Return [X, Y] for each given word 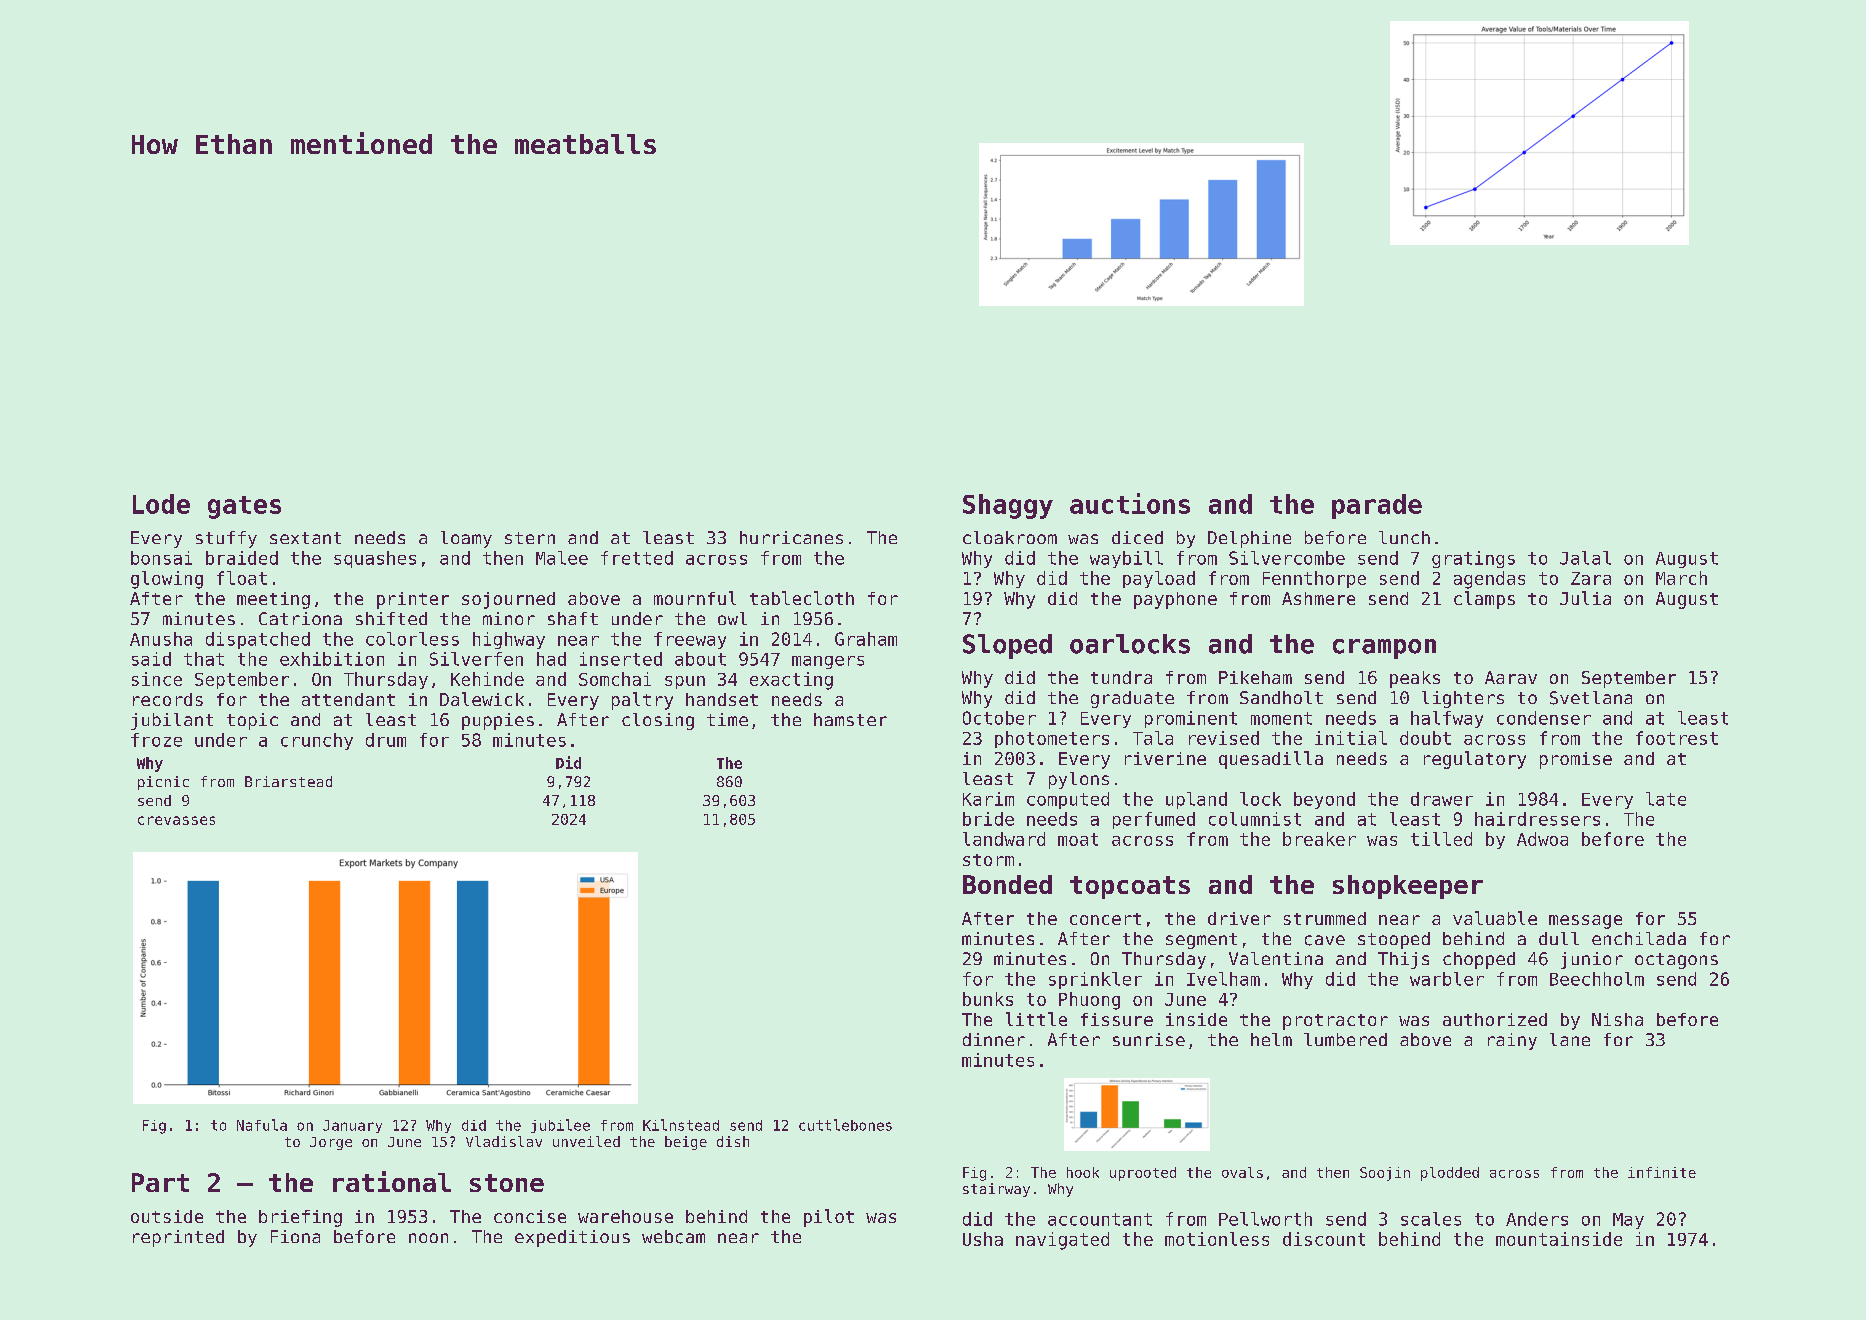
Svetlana [1591, 698]
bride [988, 819]
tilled [1441, 839]
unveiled [586, 1141]
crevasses [176, 820]
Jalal [1585, 558]
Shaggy [1008, 506]
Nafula [262, 1125]
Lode [161, 504]
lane [1570, 1039]
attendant [348, 699]
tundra [1121, 677]
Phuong [1089, 1001]
